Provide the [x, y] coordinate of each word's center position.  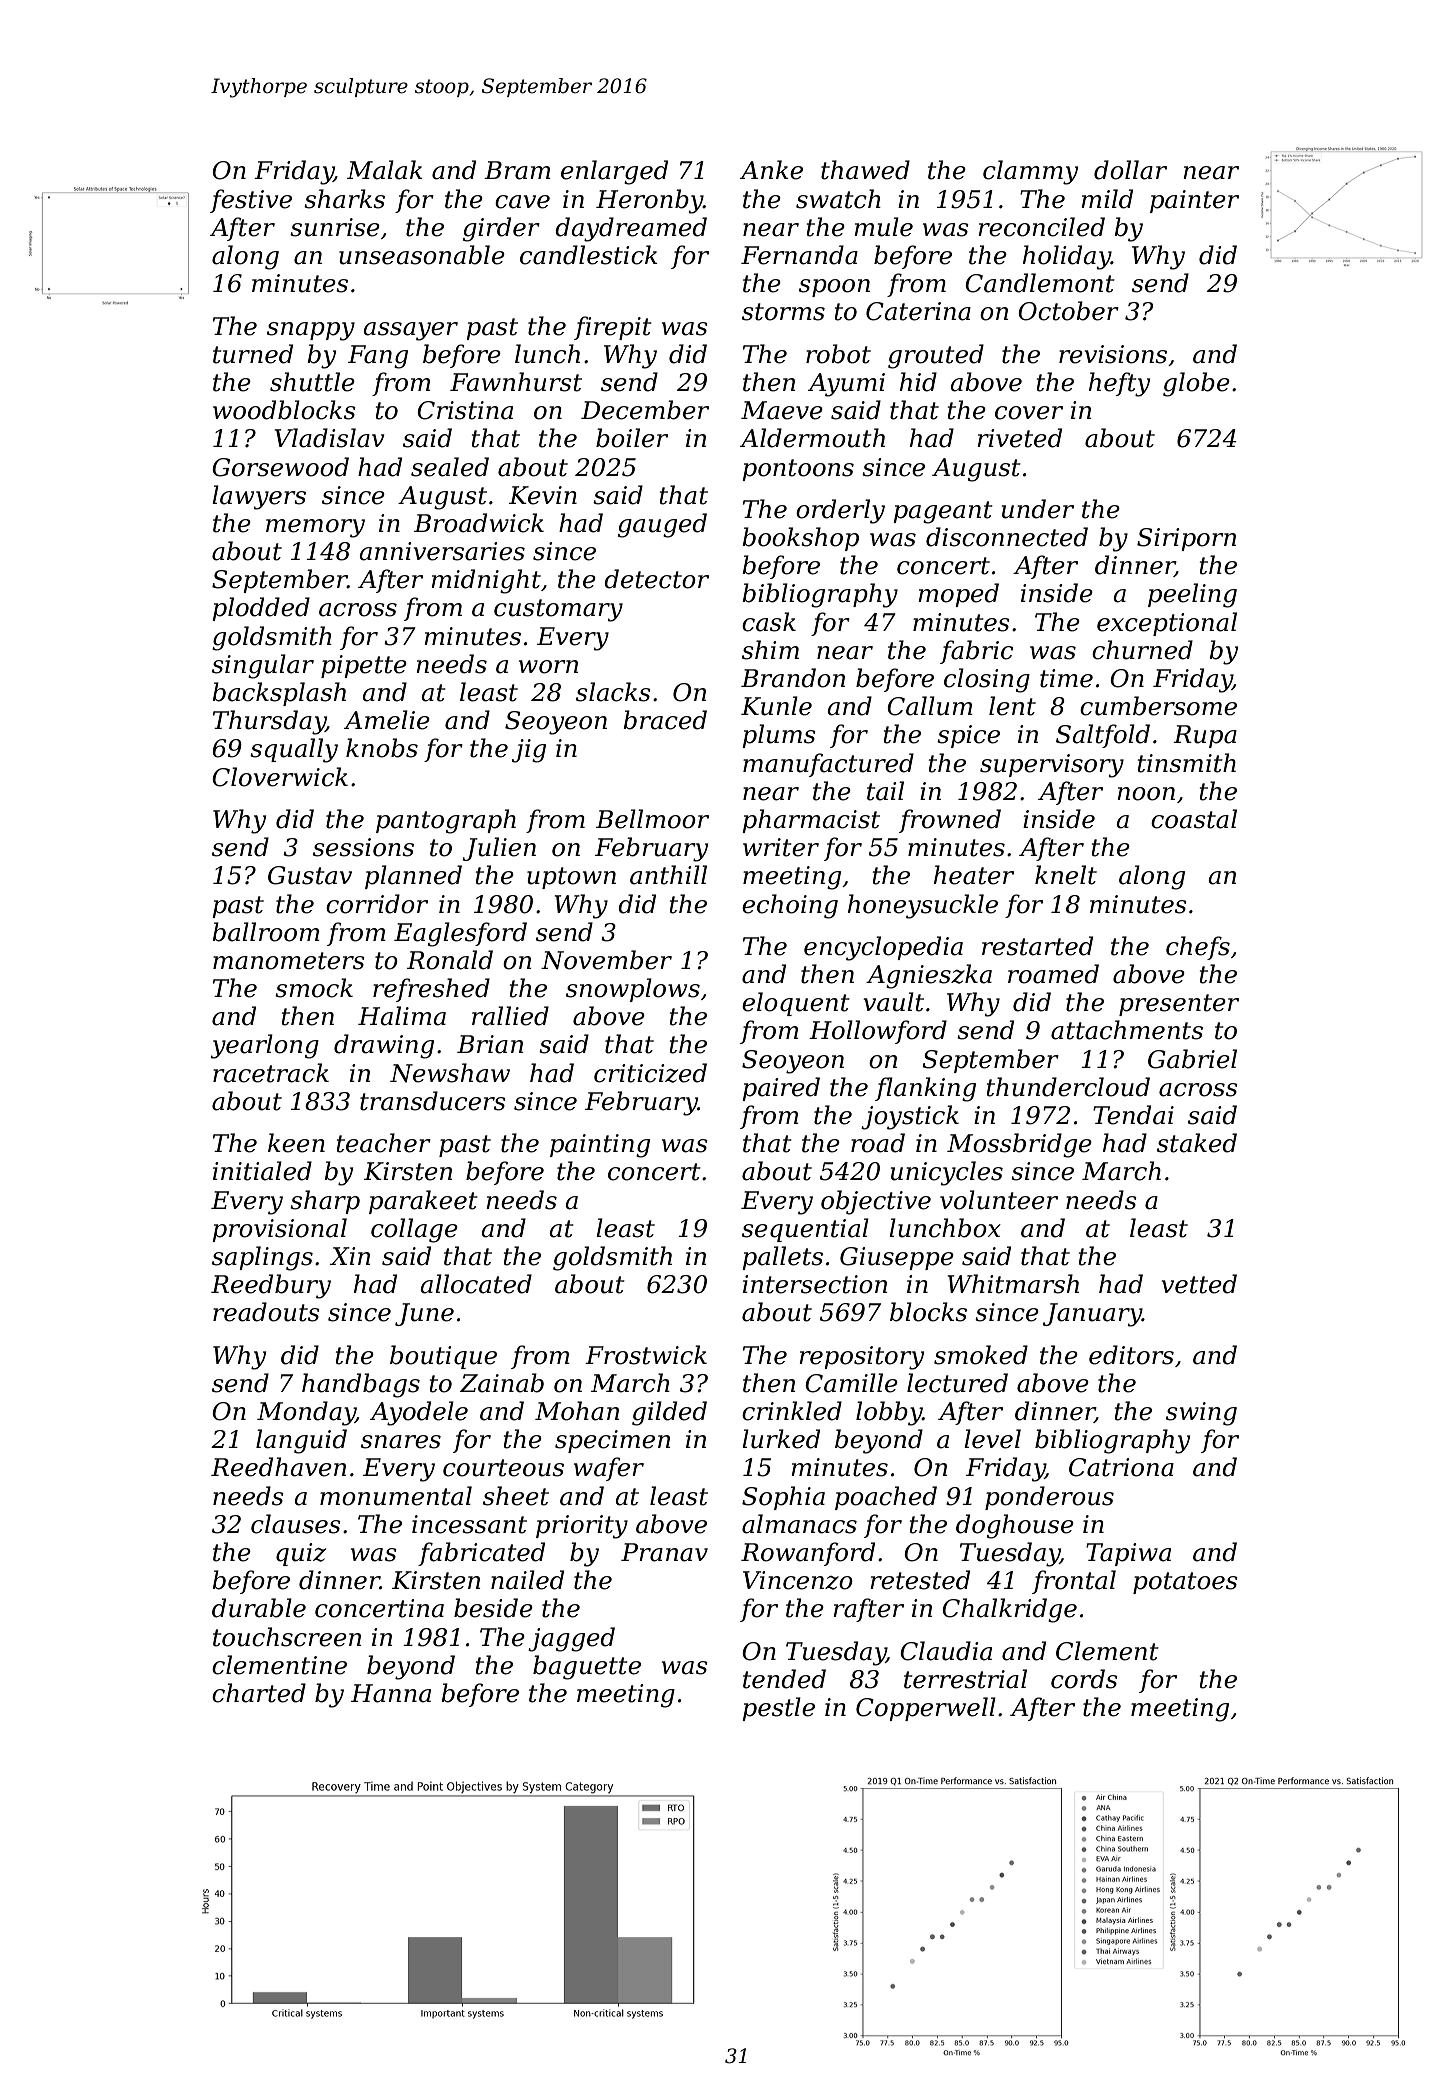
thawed [865, 170]
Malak [385, 170]
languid [301, 1441]
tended [784, 1679]
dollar [1130, 170]
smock [314, 988]
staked [1197, 1143]
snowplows [633, 990]
